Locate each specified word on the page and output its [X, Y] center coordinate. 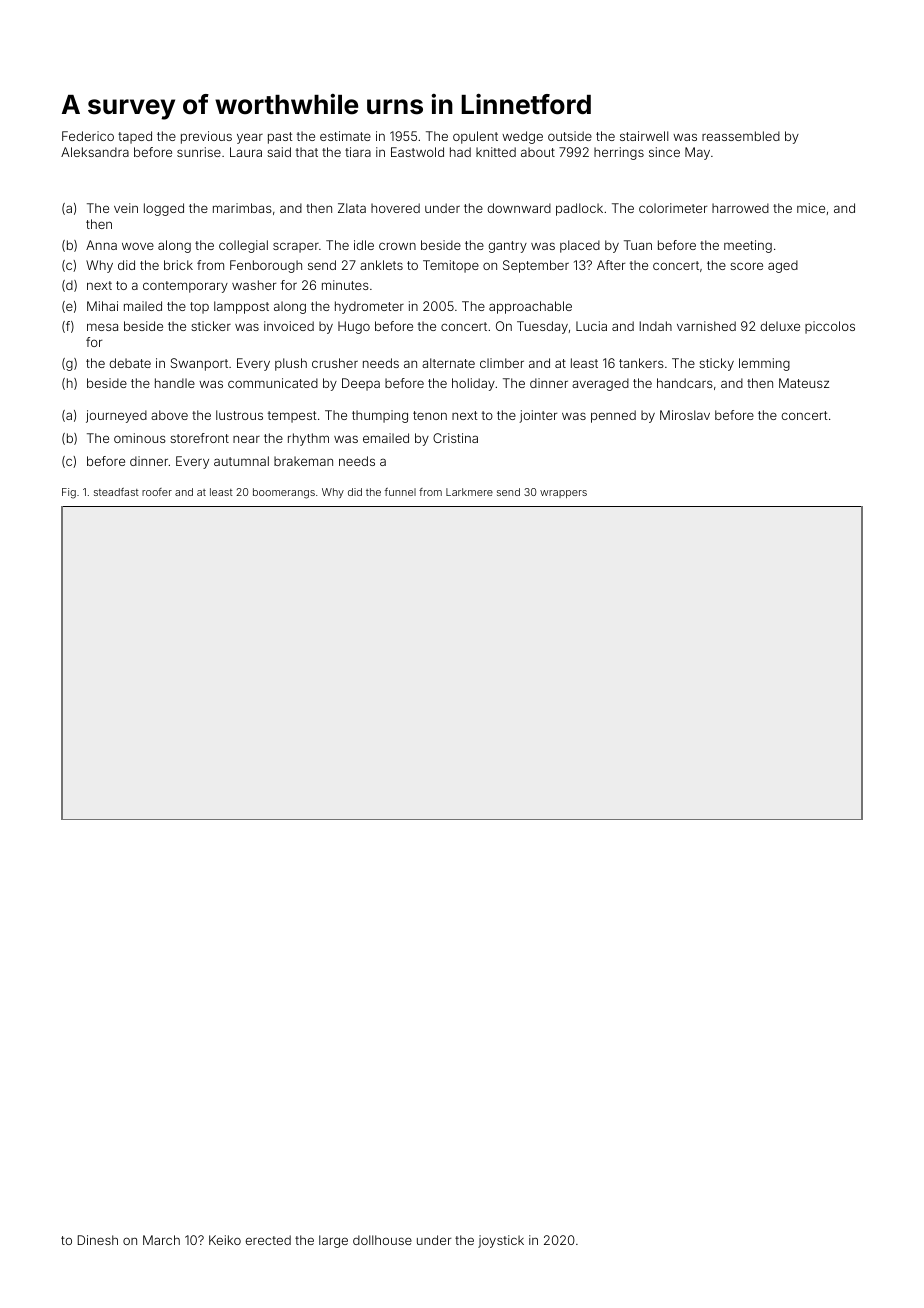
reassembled [741, 136]
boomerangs [284, 493]
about [538, 152]
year [250, 138]
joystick [501, 1241]
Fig [69, 493]
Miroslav [685, 415]
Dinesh [98, 1240]
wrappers [563, 494]
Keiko [225, 1240]
